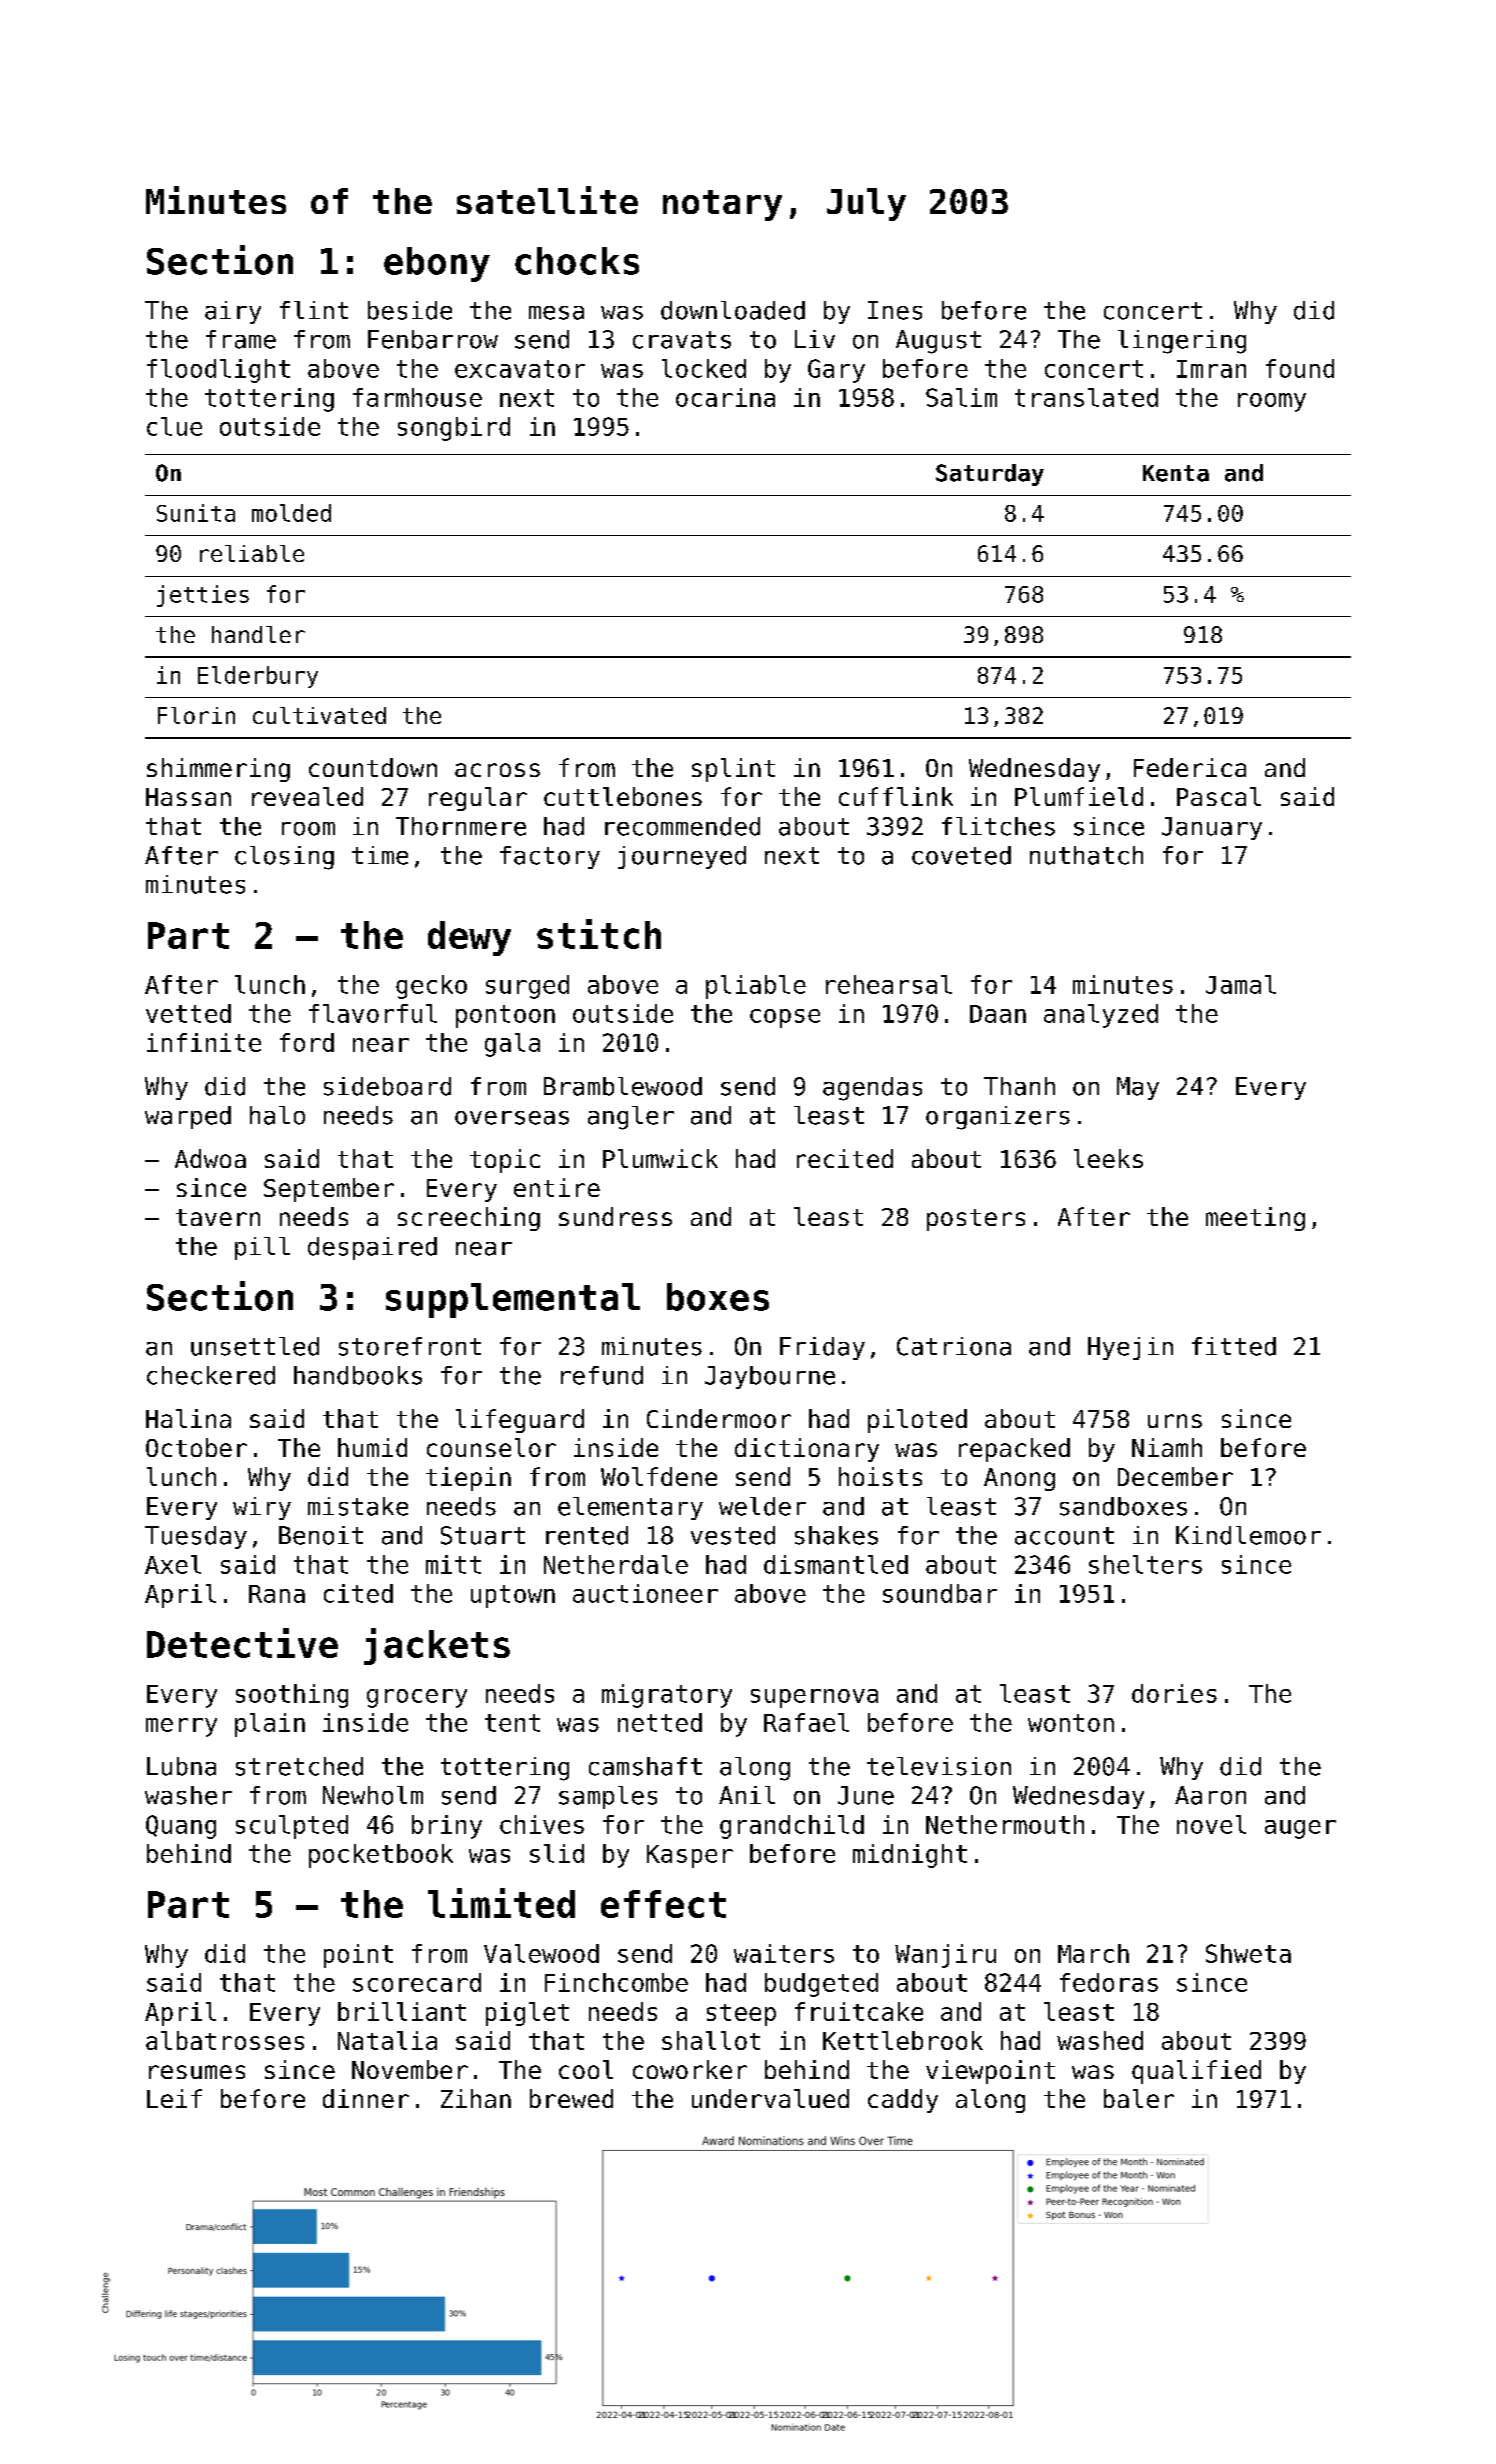  I want to click on Zihan, so click(476, 2098).
